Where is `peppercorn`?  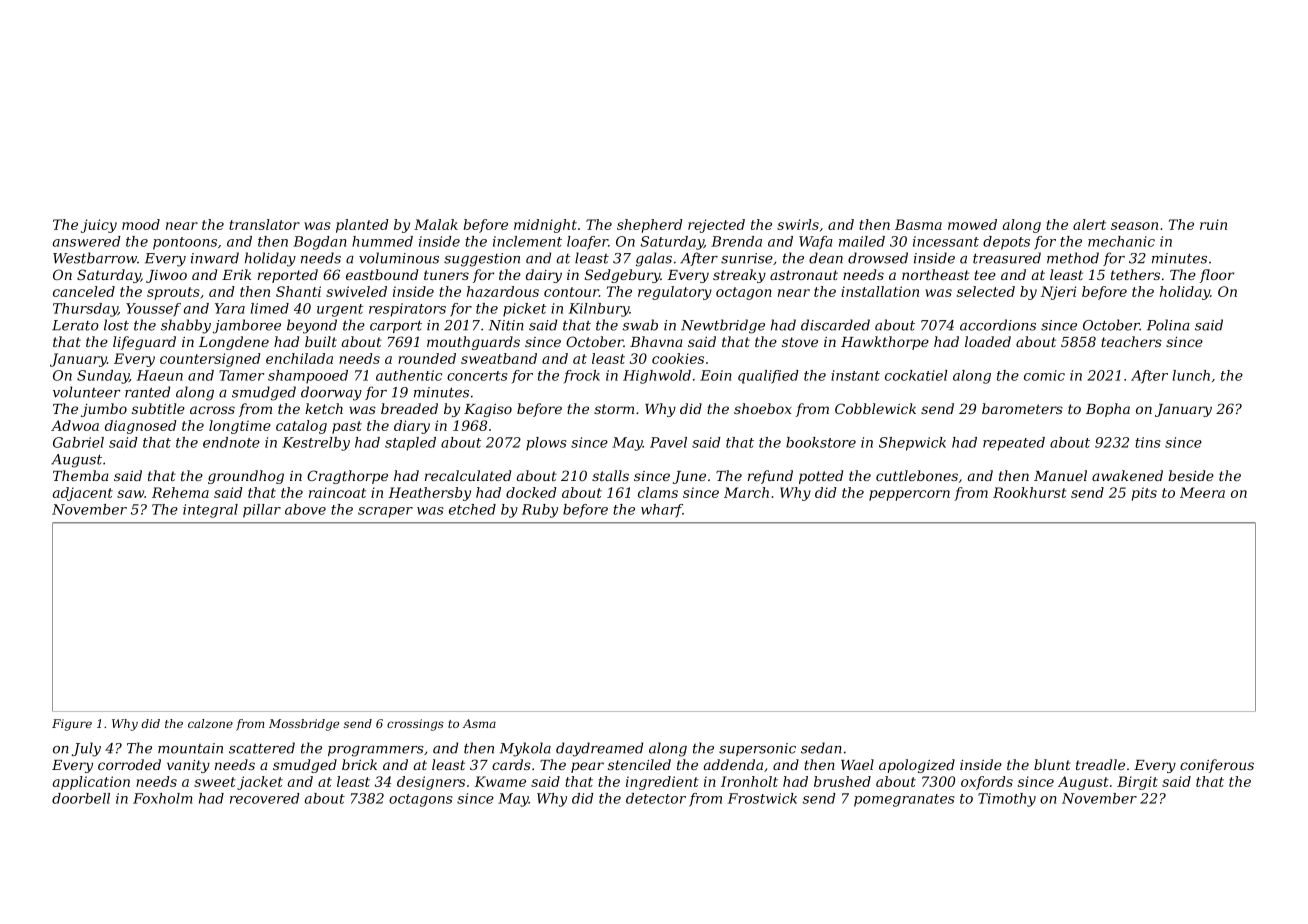 peppercorn is located at coordinates (909, 495).
